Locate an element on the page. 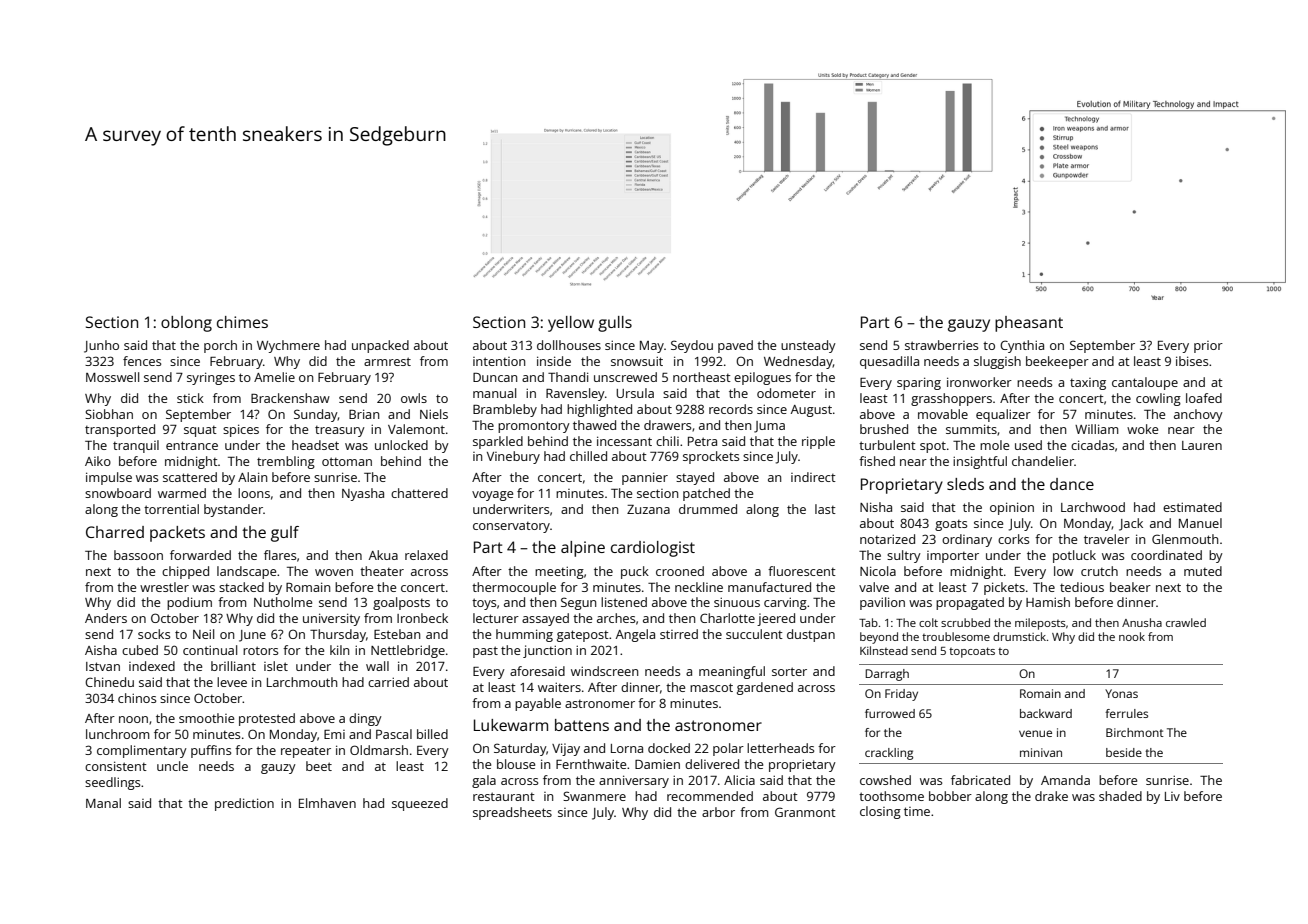 This image has width=1308, height=924. oblong is located at coordinates (186, 324).
